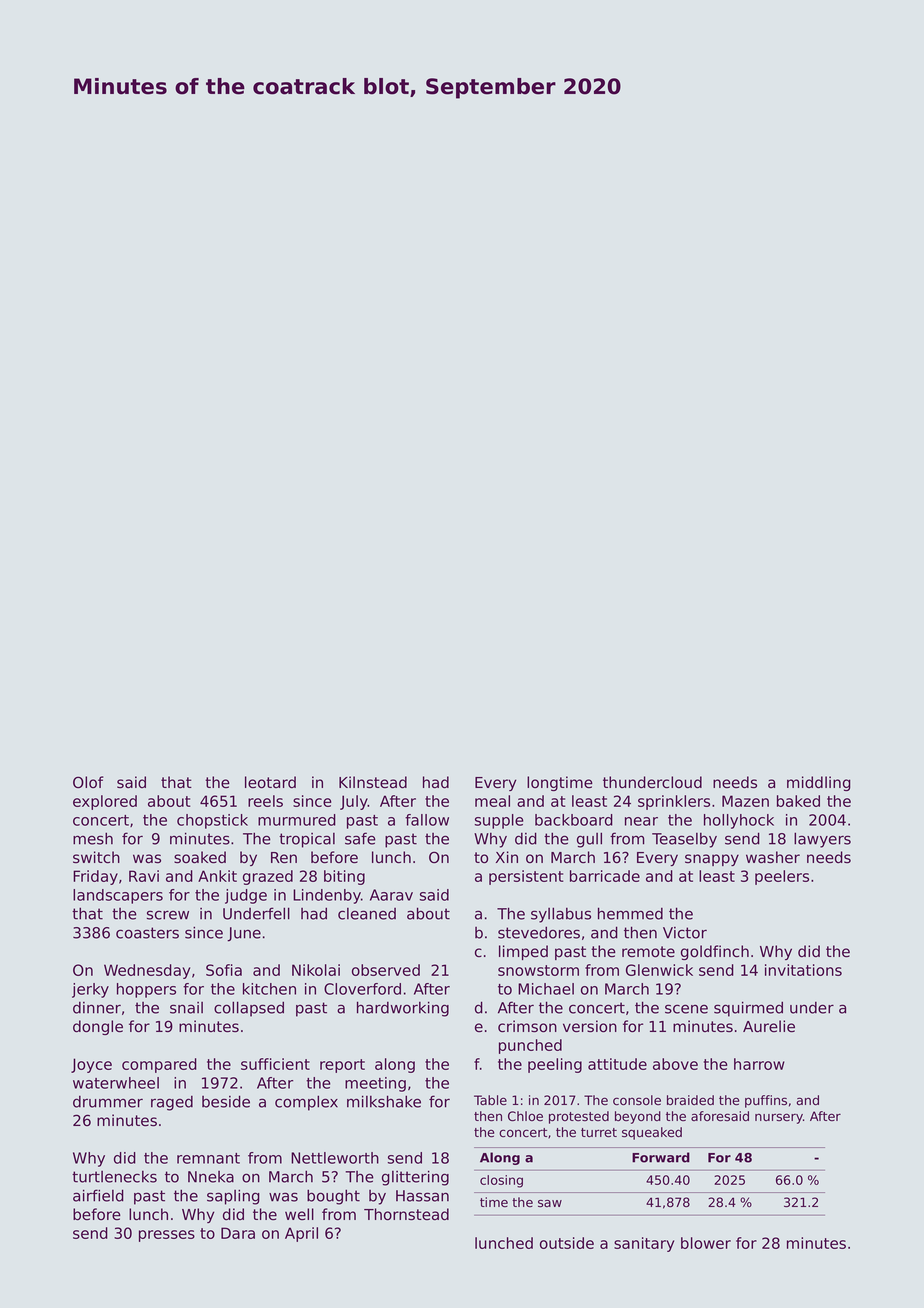 The height and width of the page is (1308, 924). What do you see at coordinates (819, 783) in the page?
I see `middling` at bounding box center [819, 783].
